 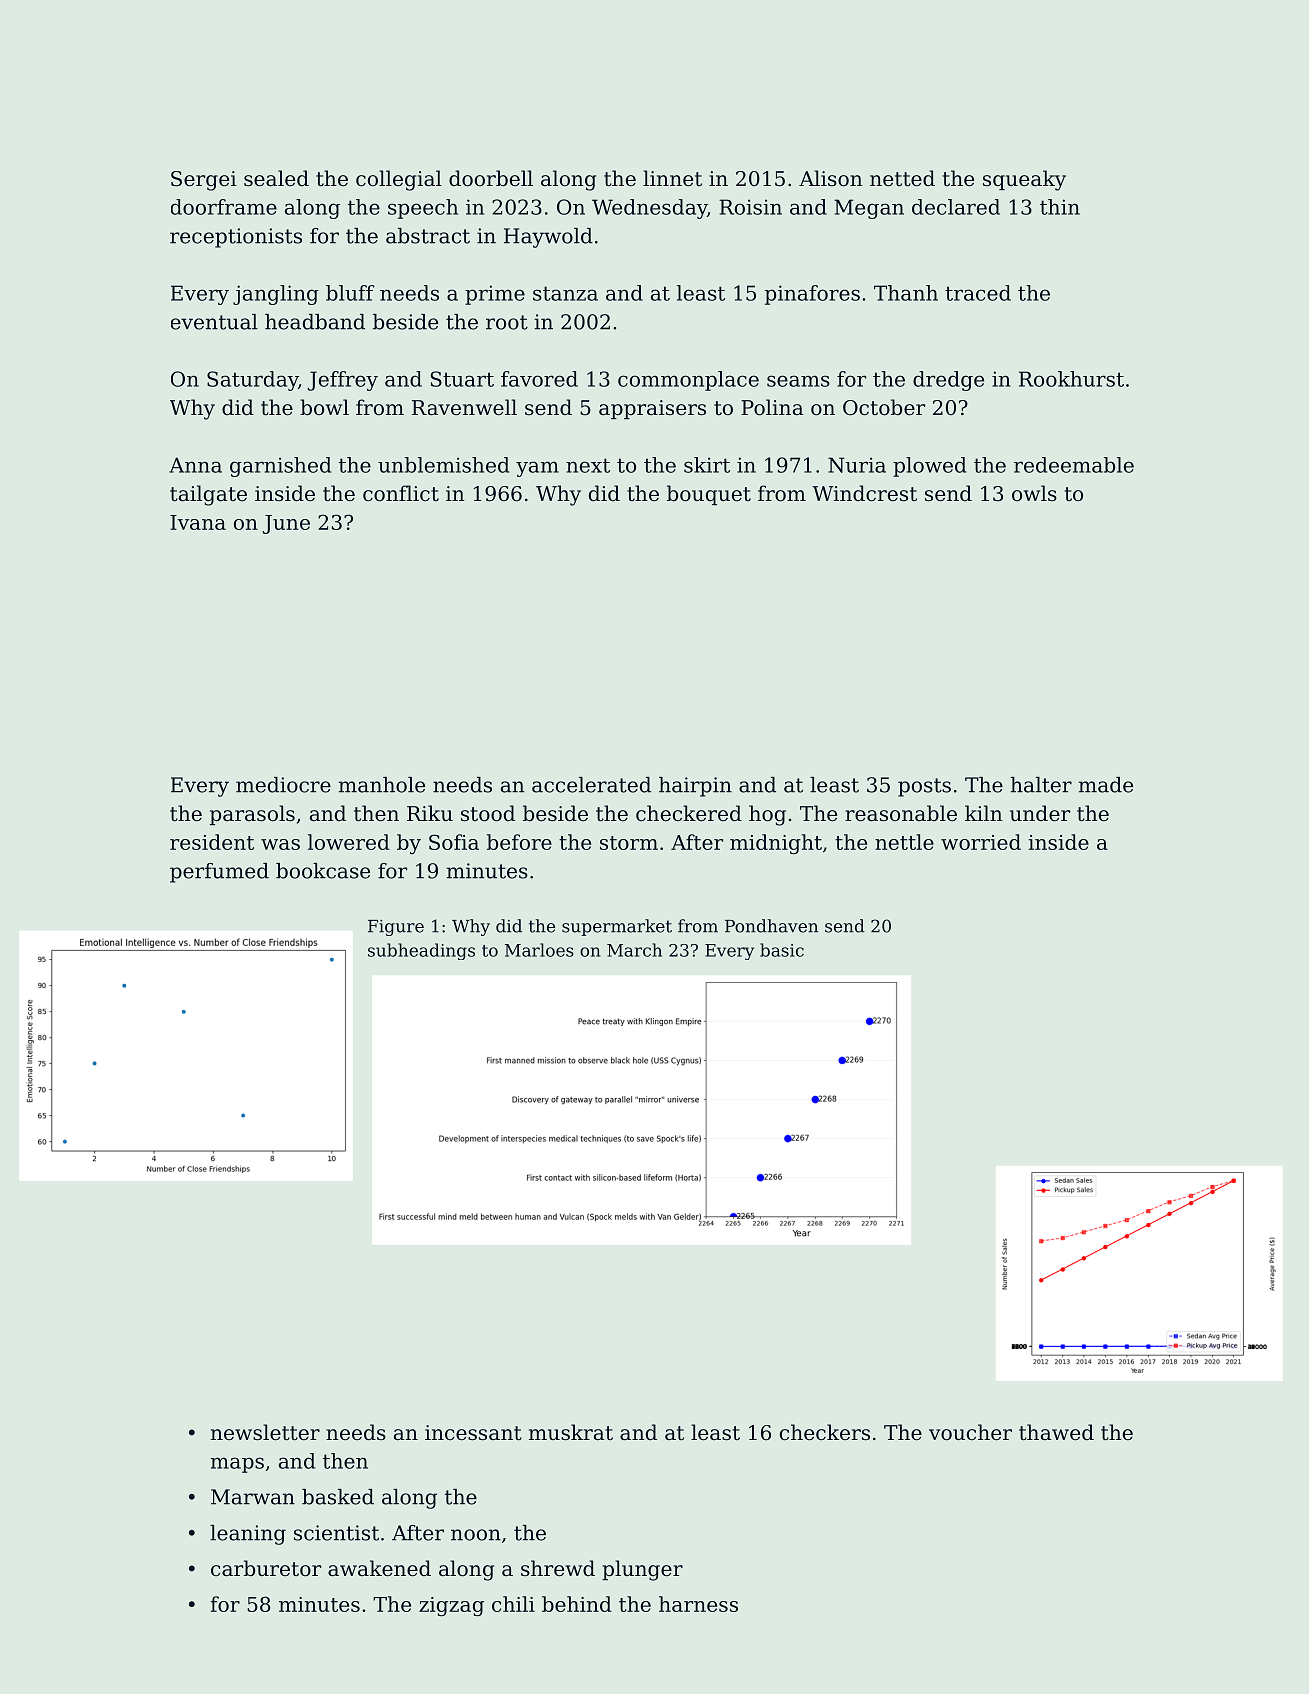 What do you see at coordinates (970, 1432) in the page?
I see `voucher` at bounding box center [970, 1432].
